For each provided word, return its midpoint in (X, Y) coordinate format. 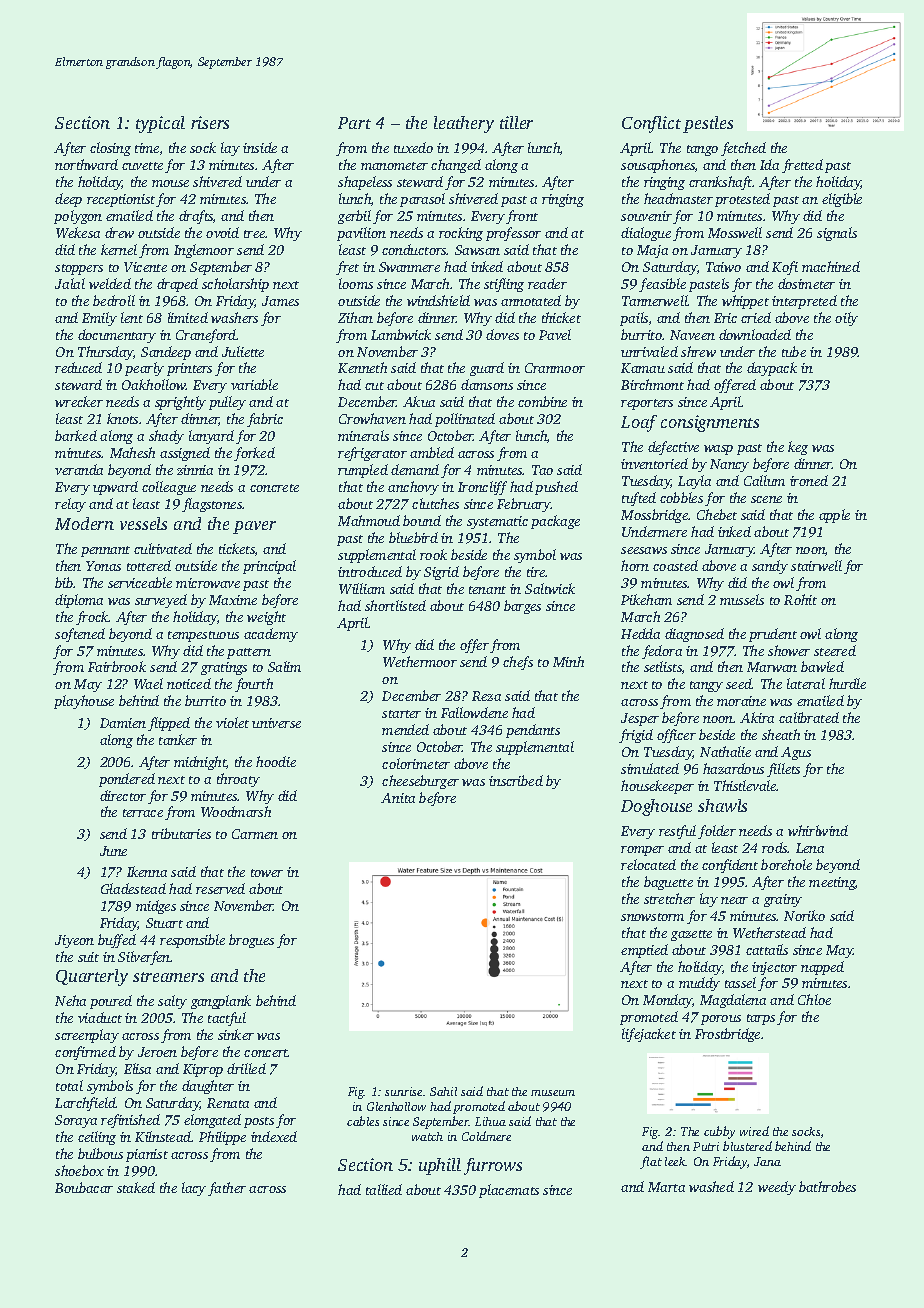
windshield (438, 300)
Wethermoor (420, 661)
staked (136, 1187)
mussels (742, 599)
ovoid (222, 232)
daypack (772, 369)
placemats (509, 1191)
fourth (254, 685)
